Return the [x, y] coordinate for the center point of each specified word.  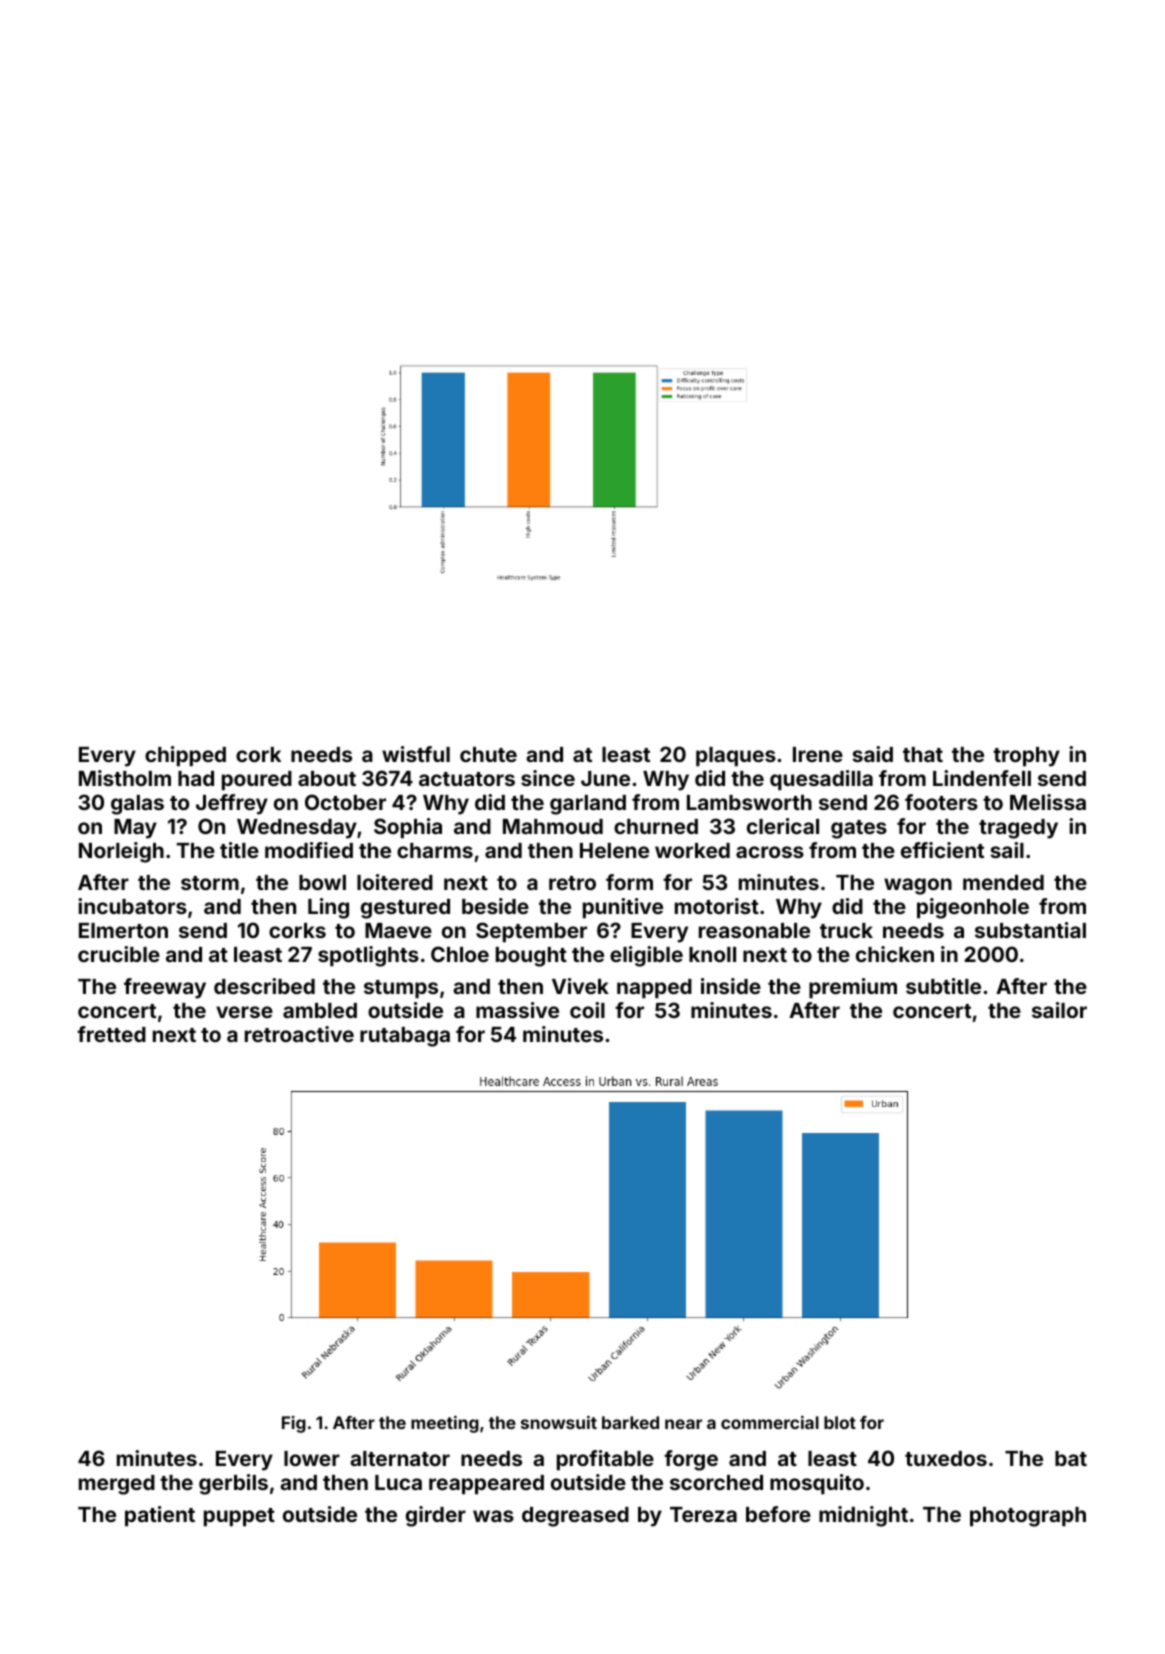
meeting [445, 1424]
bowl [322, 882]
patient [160, 1516]
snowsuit [559, 1422]
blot [840, 1422]
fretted [111, 1034]
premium [853, 988]
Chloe [460, 954]
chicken [895, 954]
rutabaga [405, 1037]
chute [488, 754]
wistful [416, 754]
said [872, 754]
